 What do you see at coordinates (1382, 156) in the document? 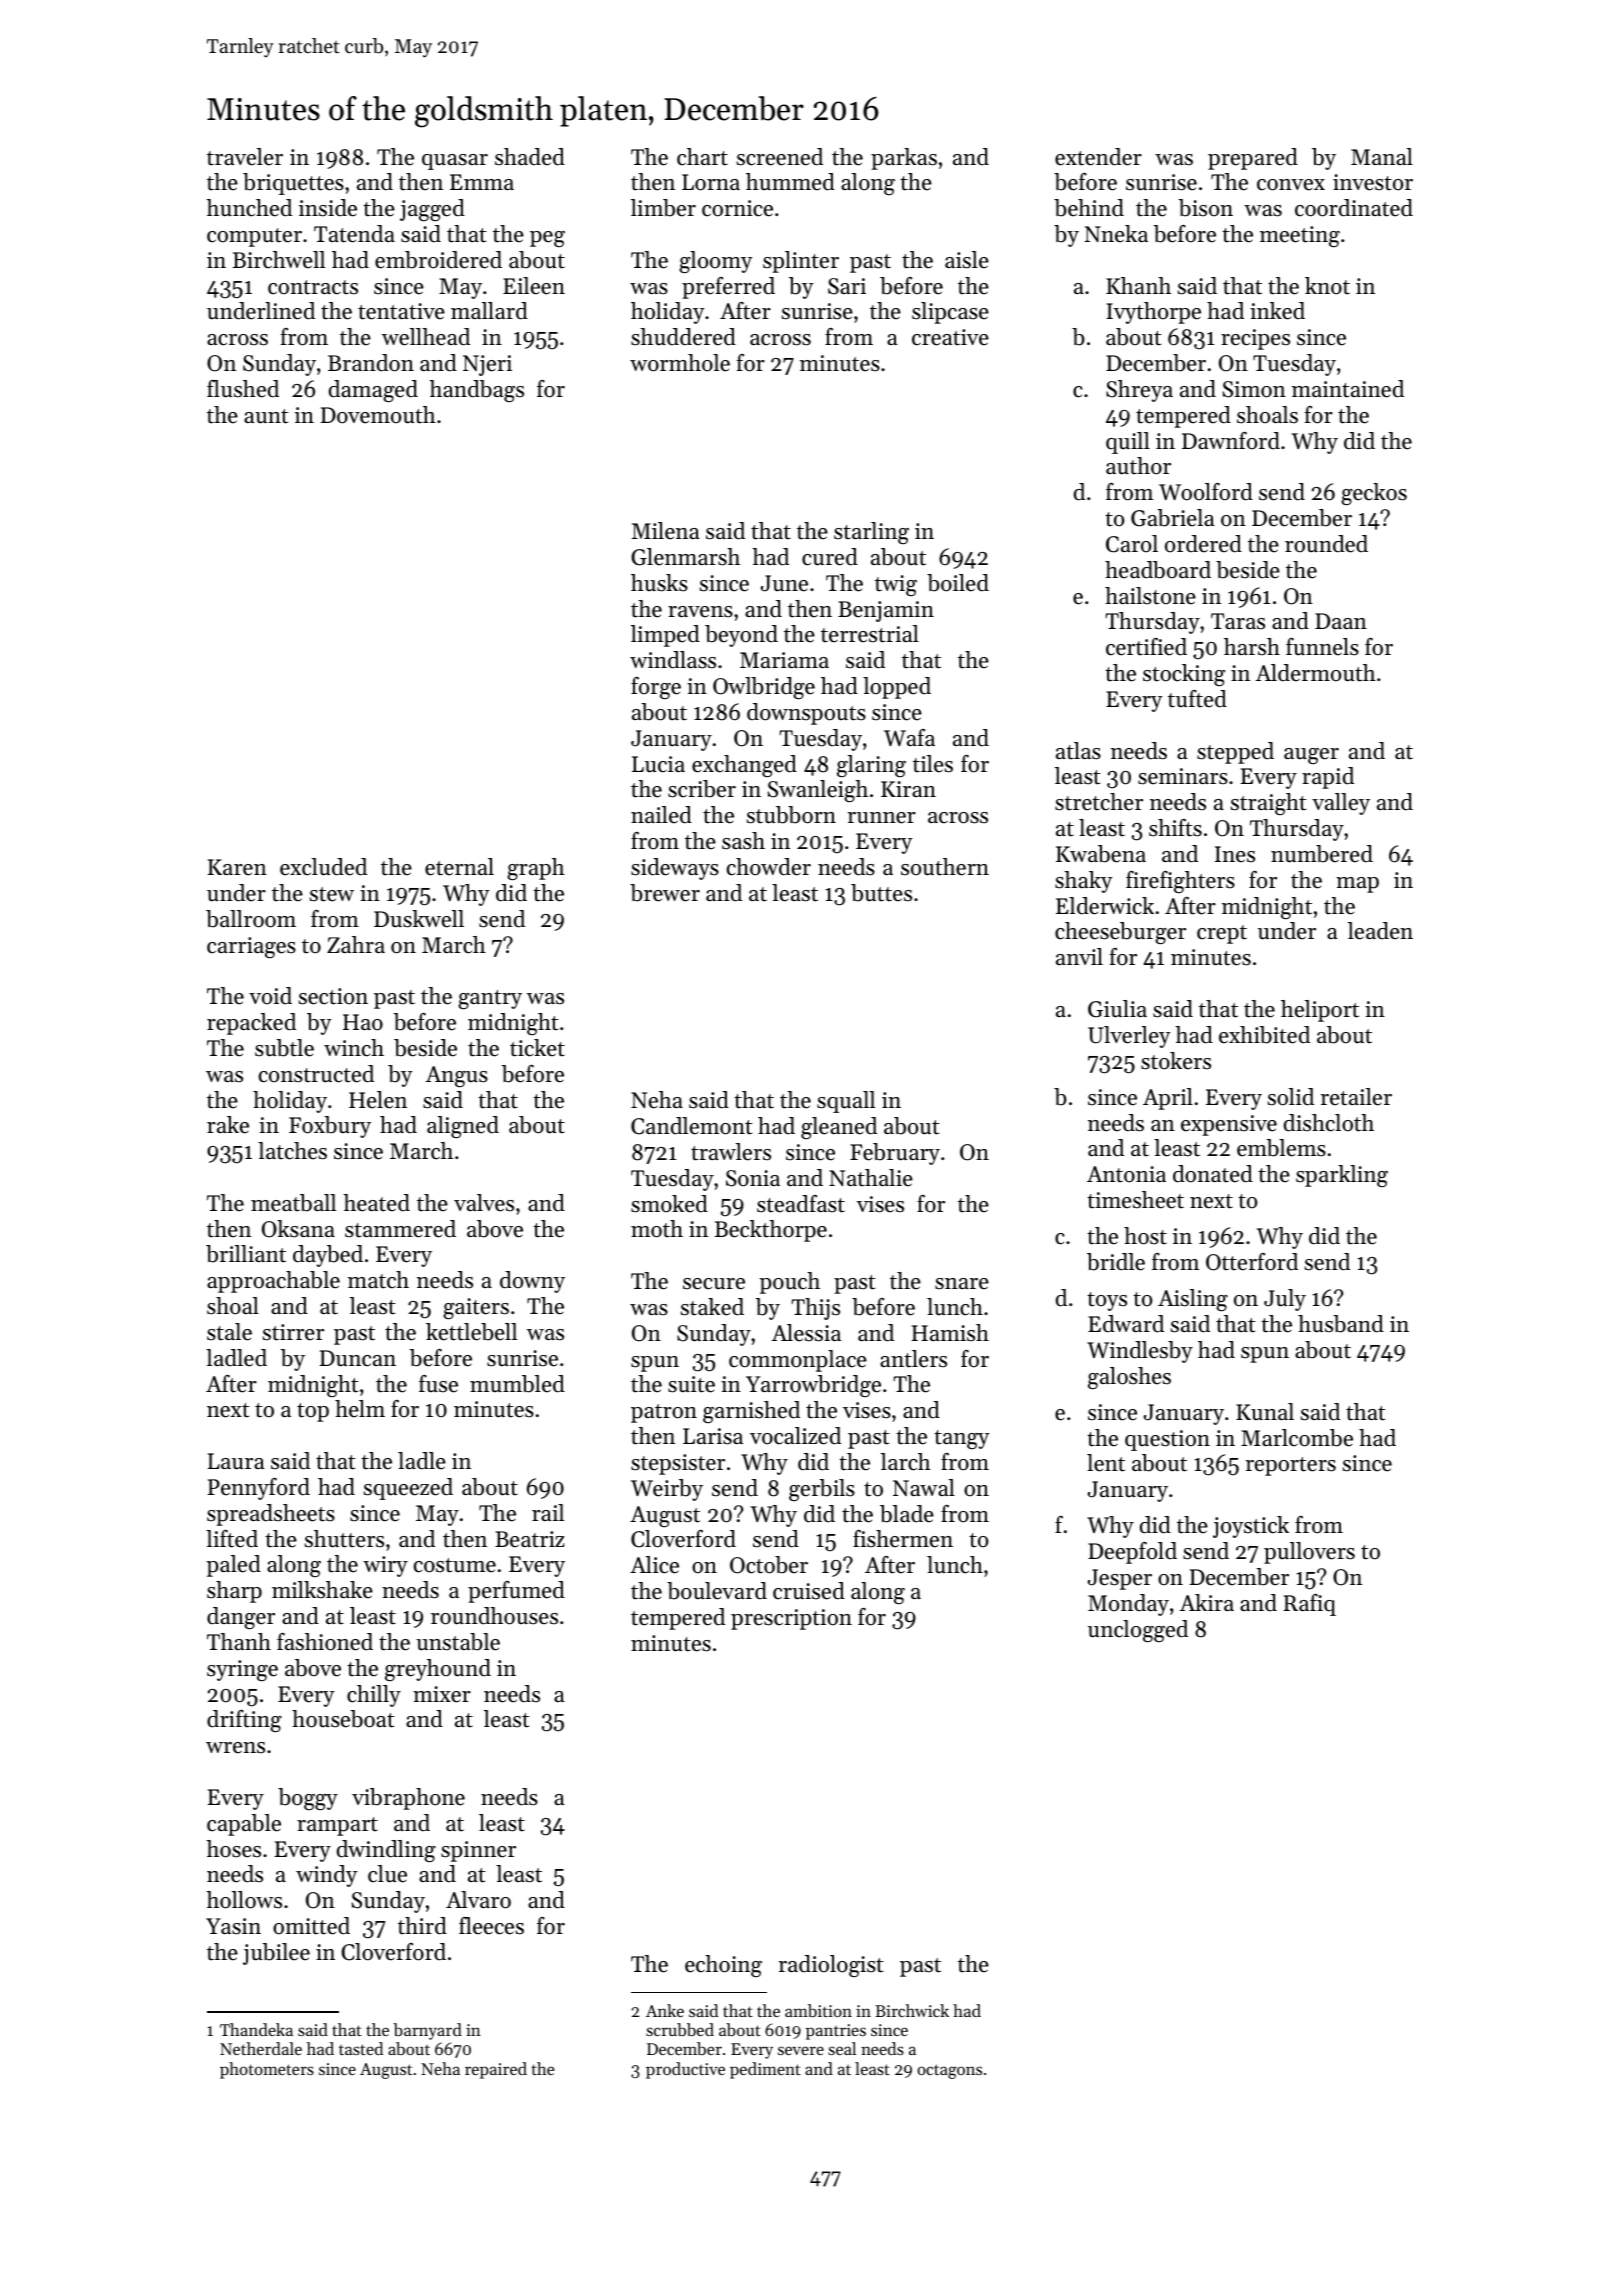
I see `Manal` at bounding box center [1382, 156].
